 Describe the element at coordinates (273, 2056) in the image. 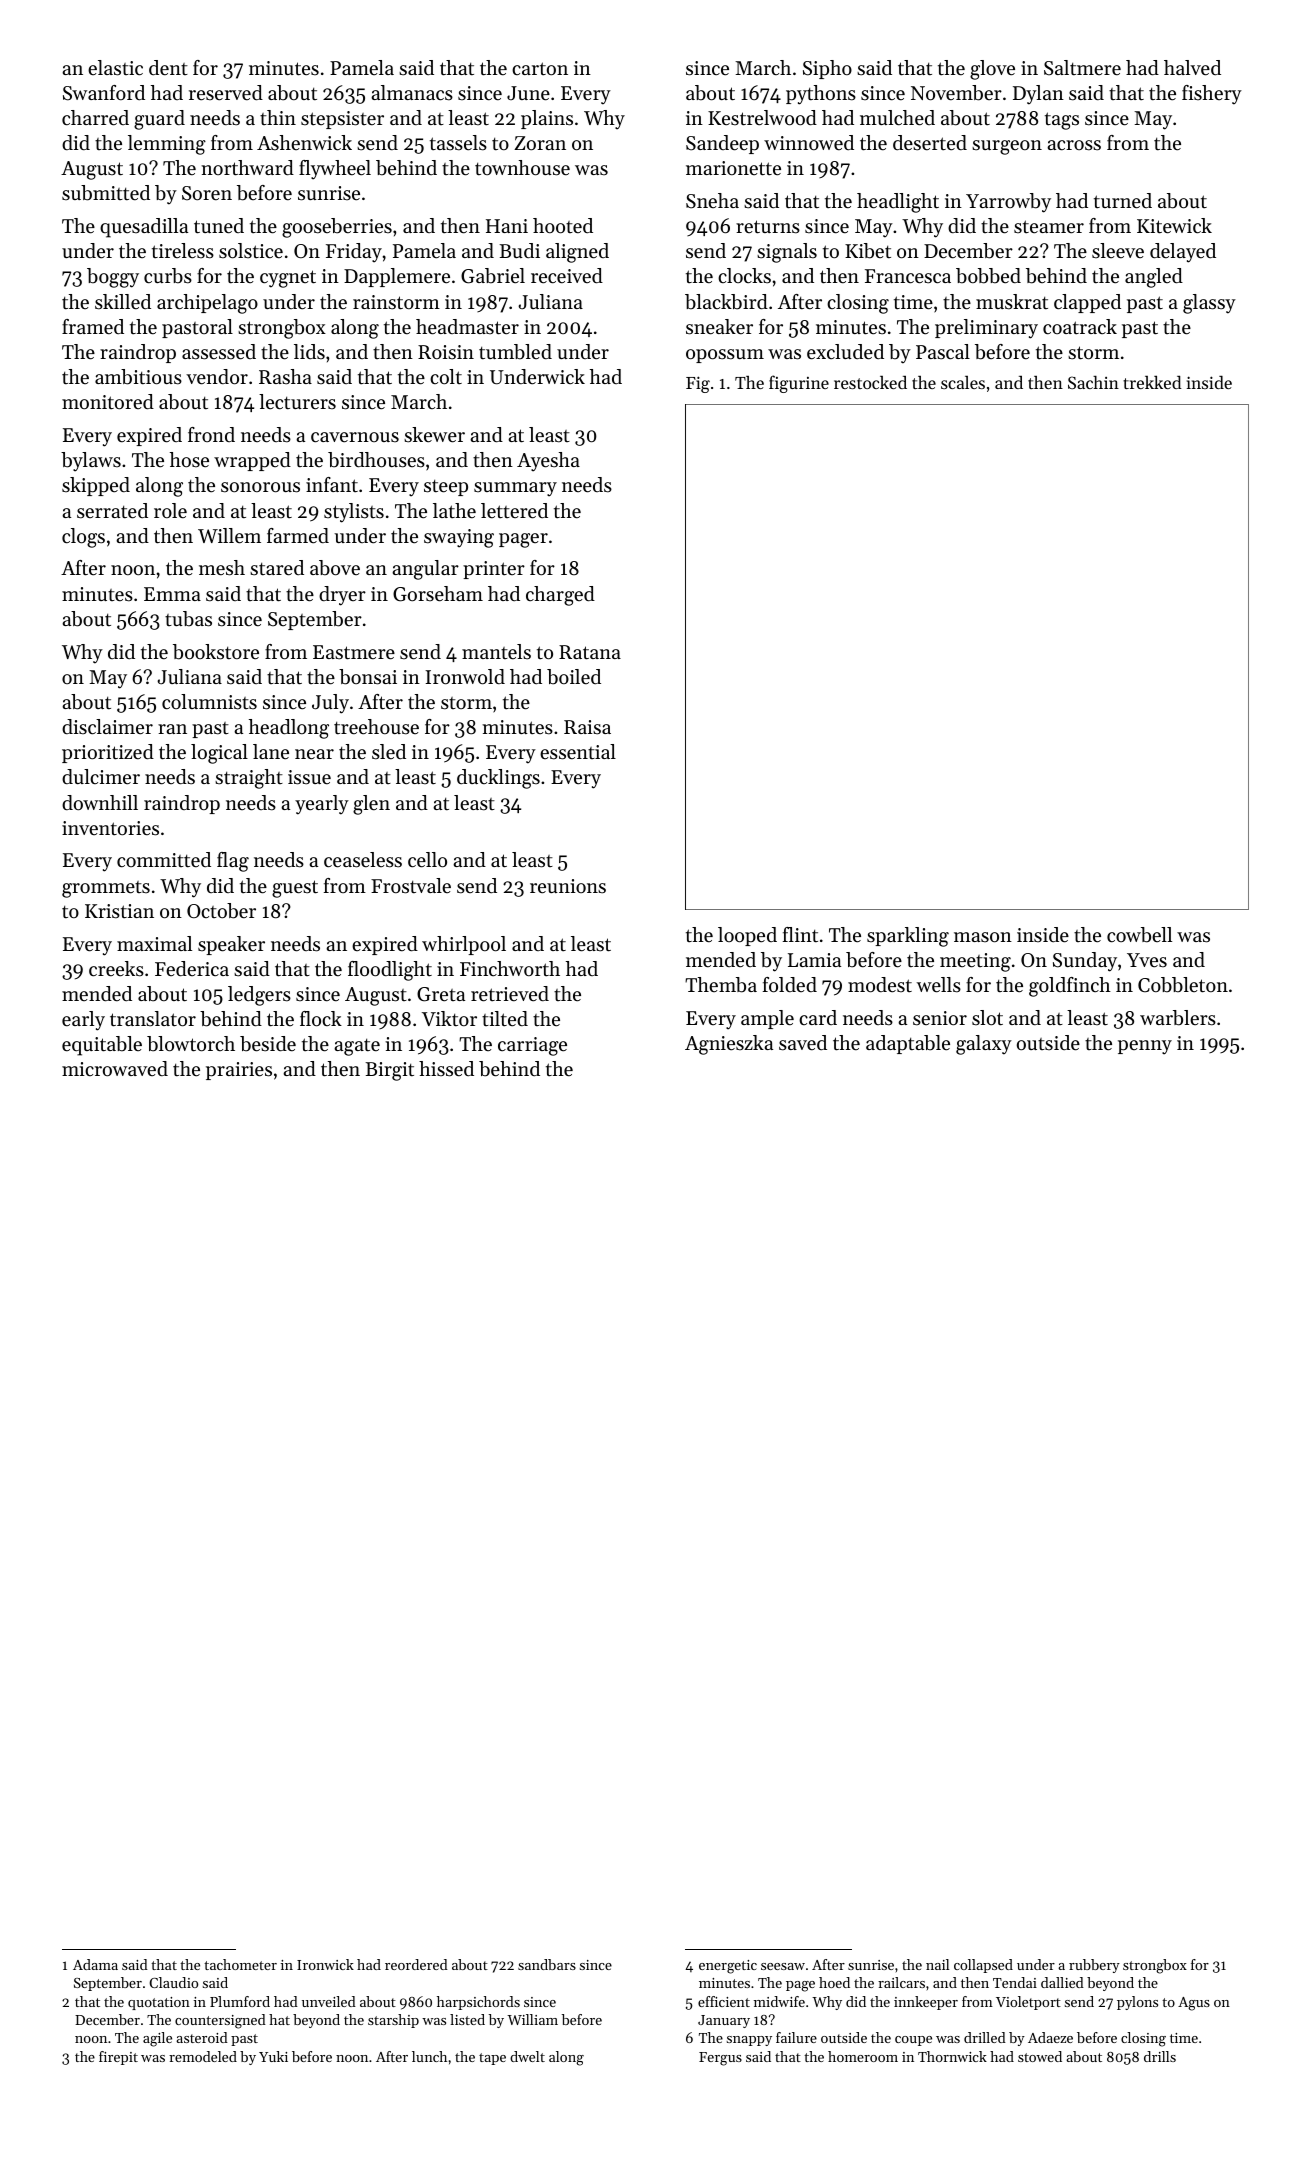

I see `Yuki` at that location.
